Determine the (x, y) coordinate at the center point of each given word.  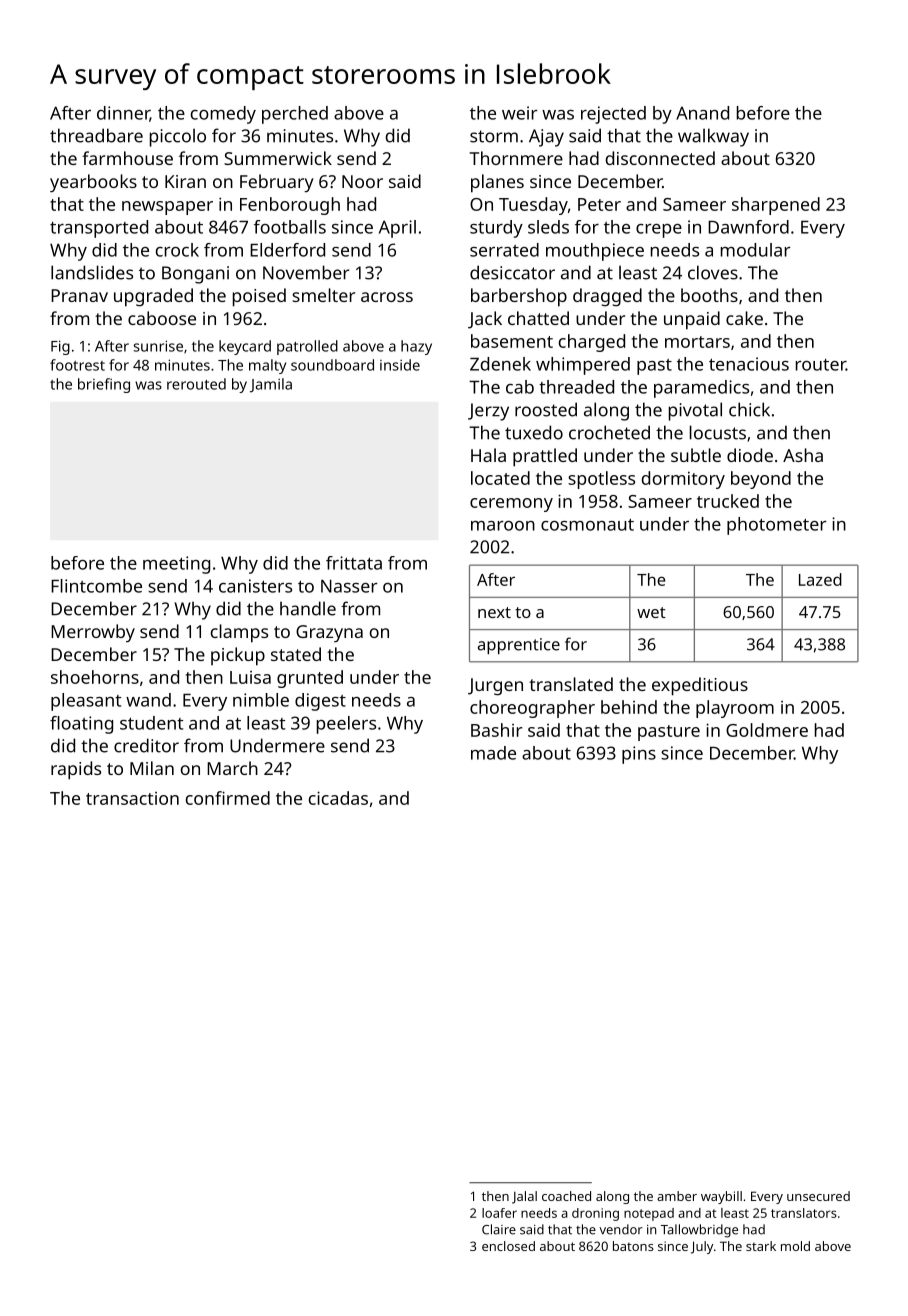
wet (651, 612)
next (494, 612)
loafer (499, 1213)
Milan (152, 768)
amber (677, 1196)
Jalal (524, 1197)
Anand (702, 113)
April (397, 229)
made (493, 753)
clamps (239, 633)
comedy (223, 115)
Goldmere (767, 730)
